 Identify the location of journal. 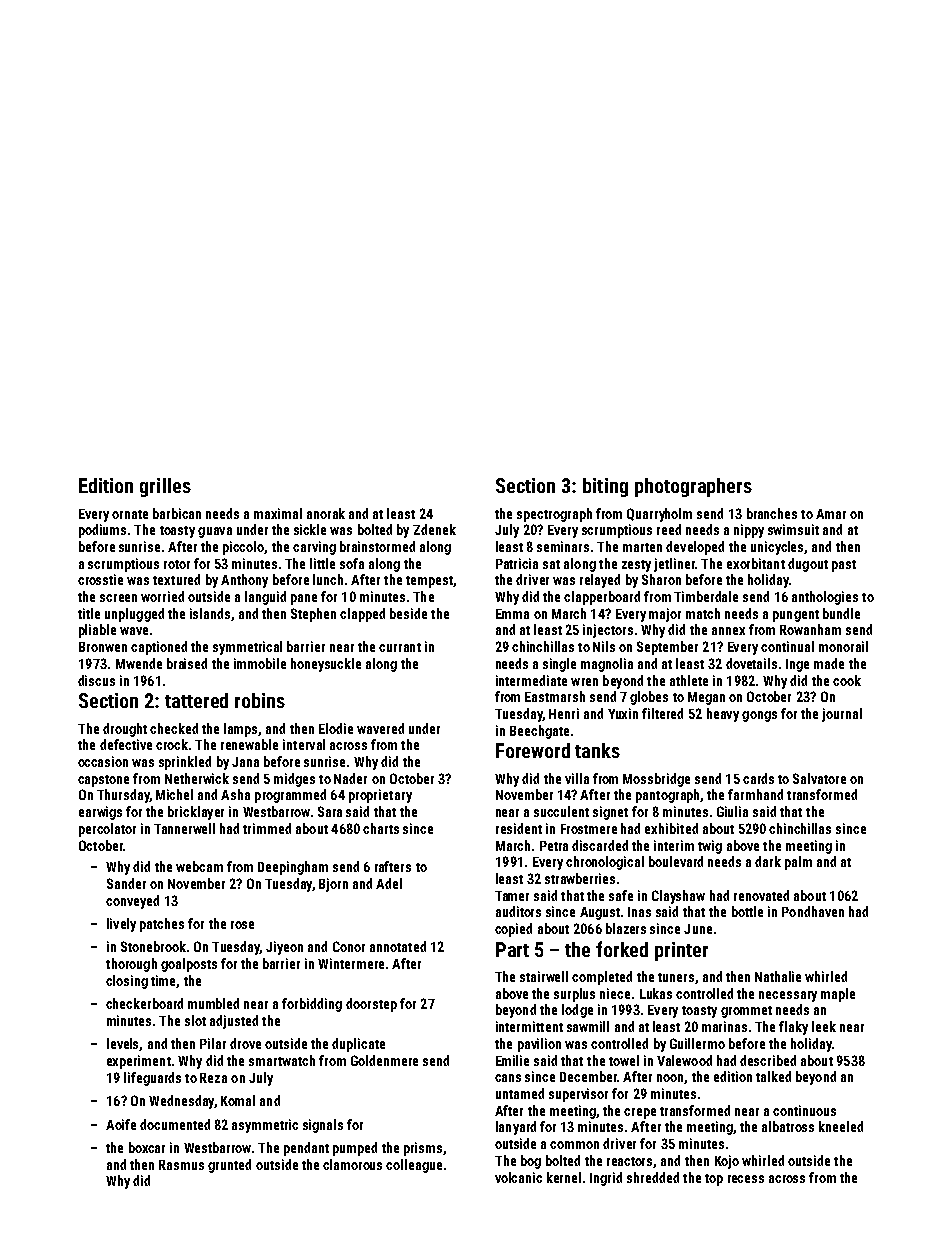
(842, 715).
